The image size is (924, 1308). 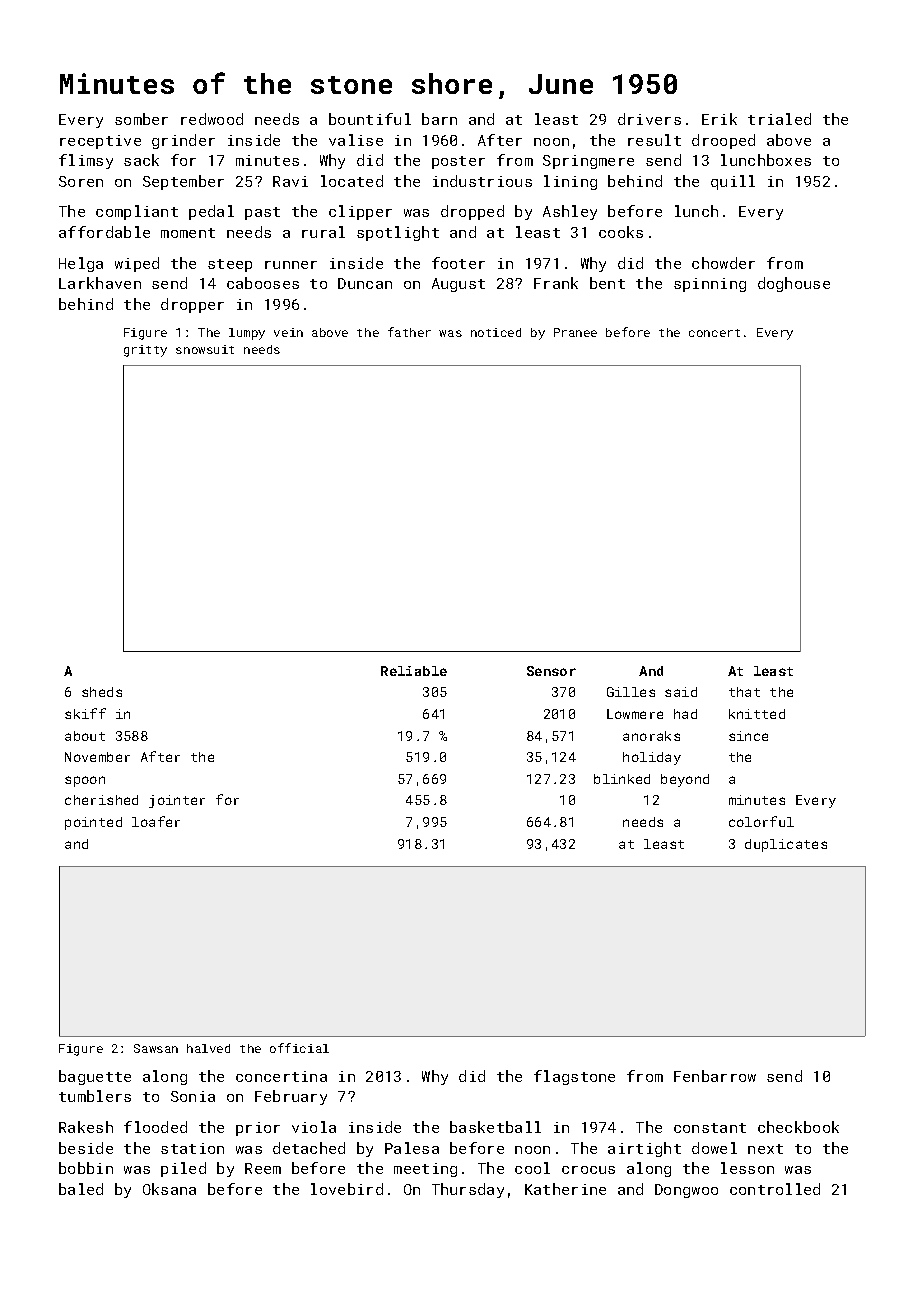 What do you see at coordinates (412, 1148) in the image?
I see `Palesa` at bounding box center [412, 1148].
